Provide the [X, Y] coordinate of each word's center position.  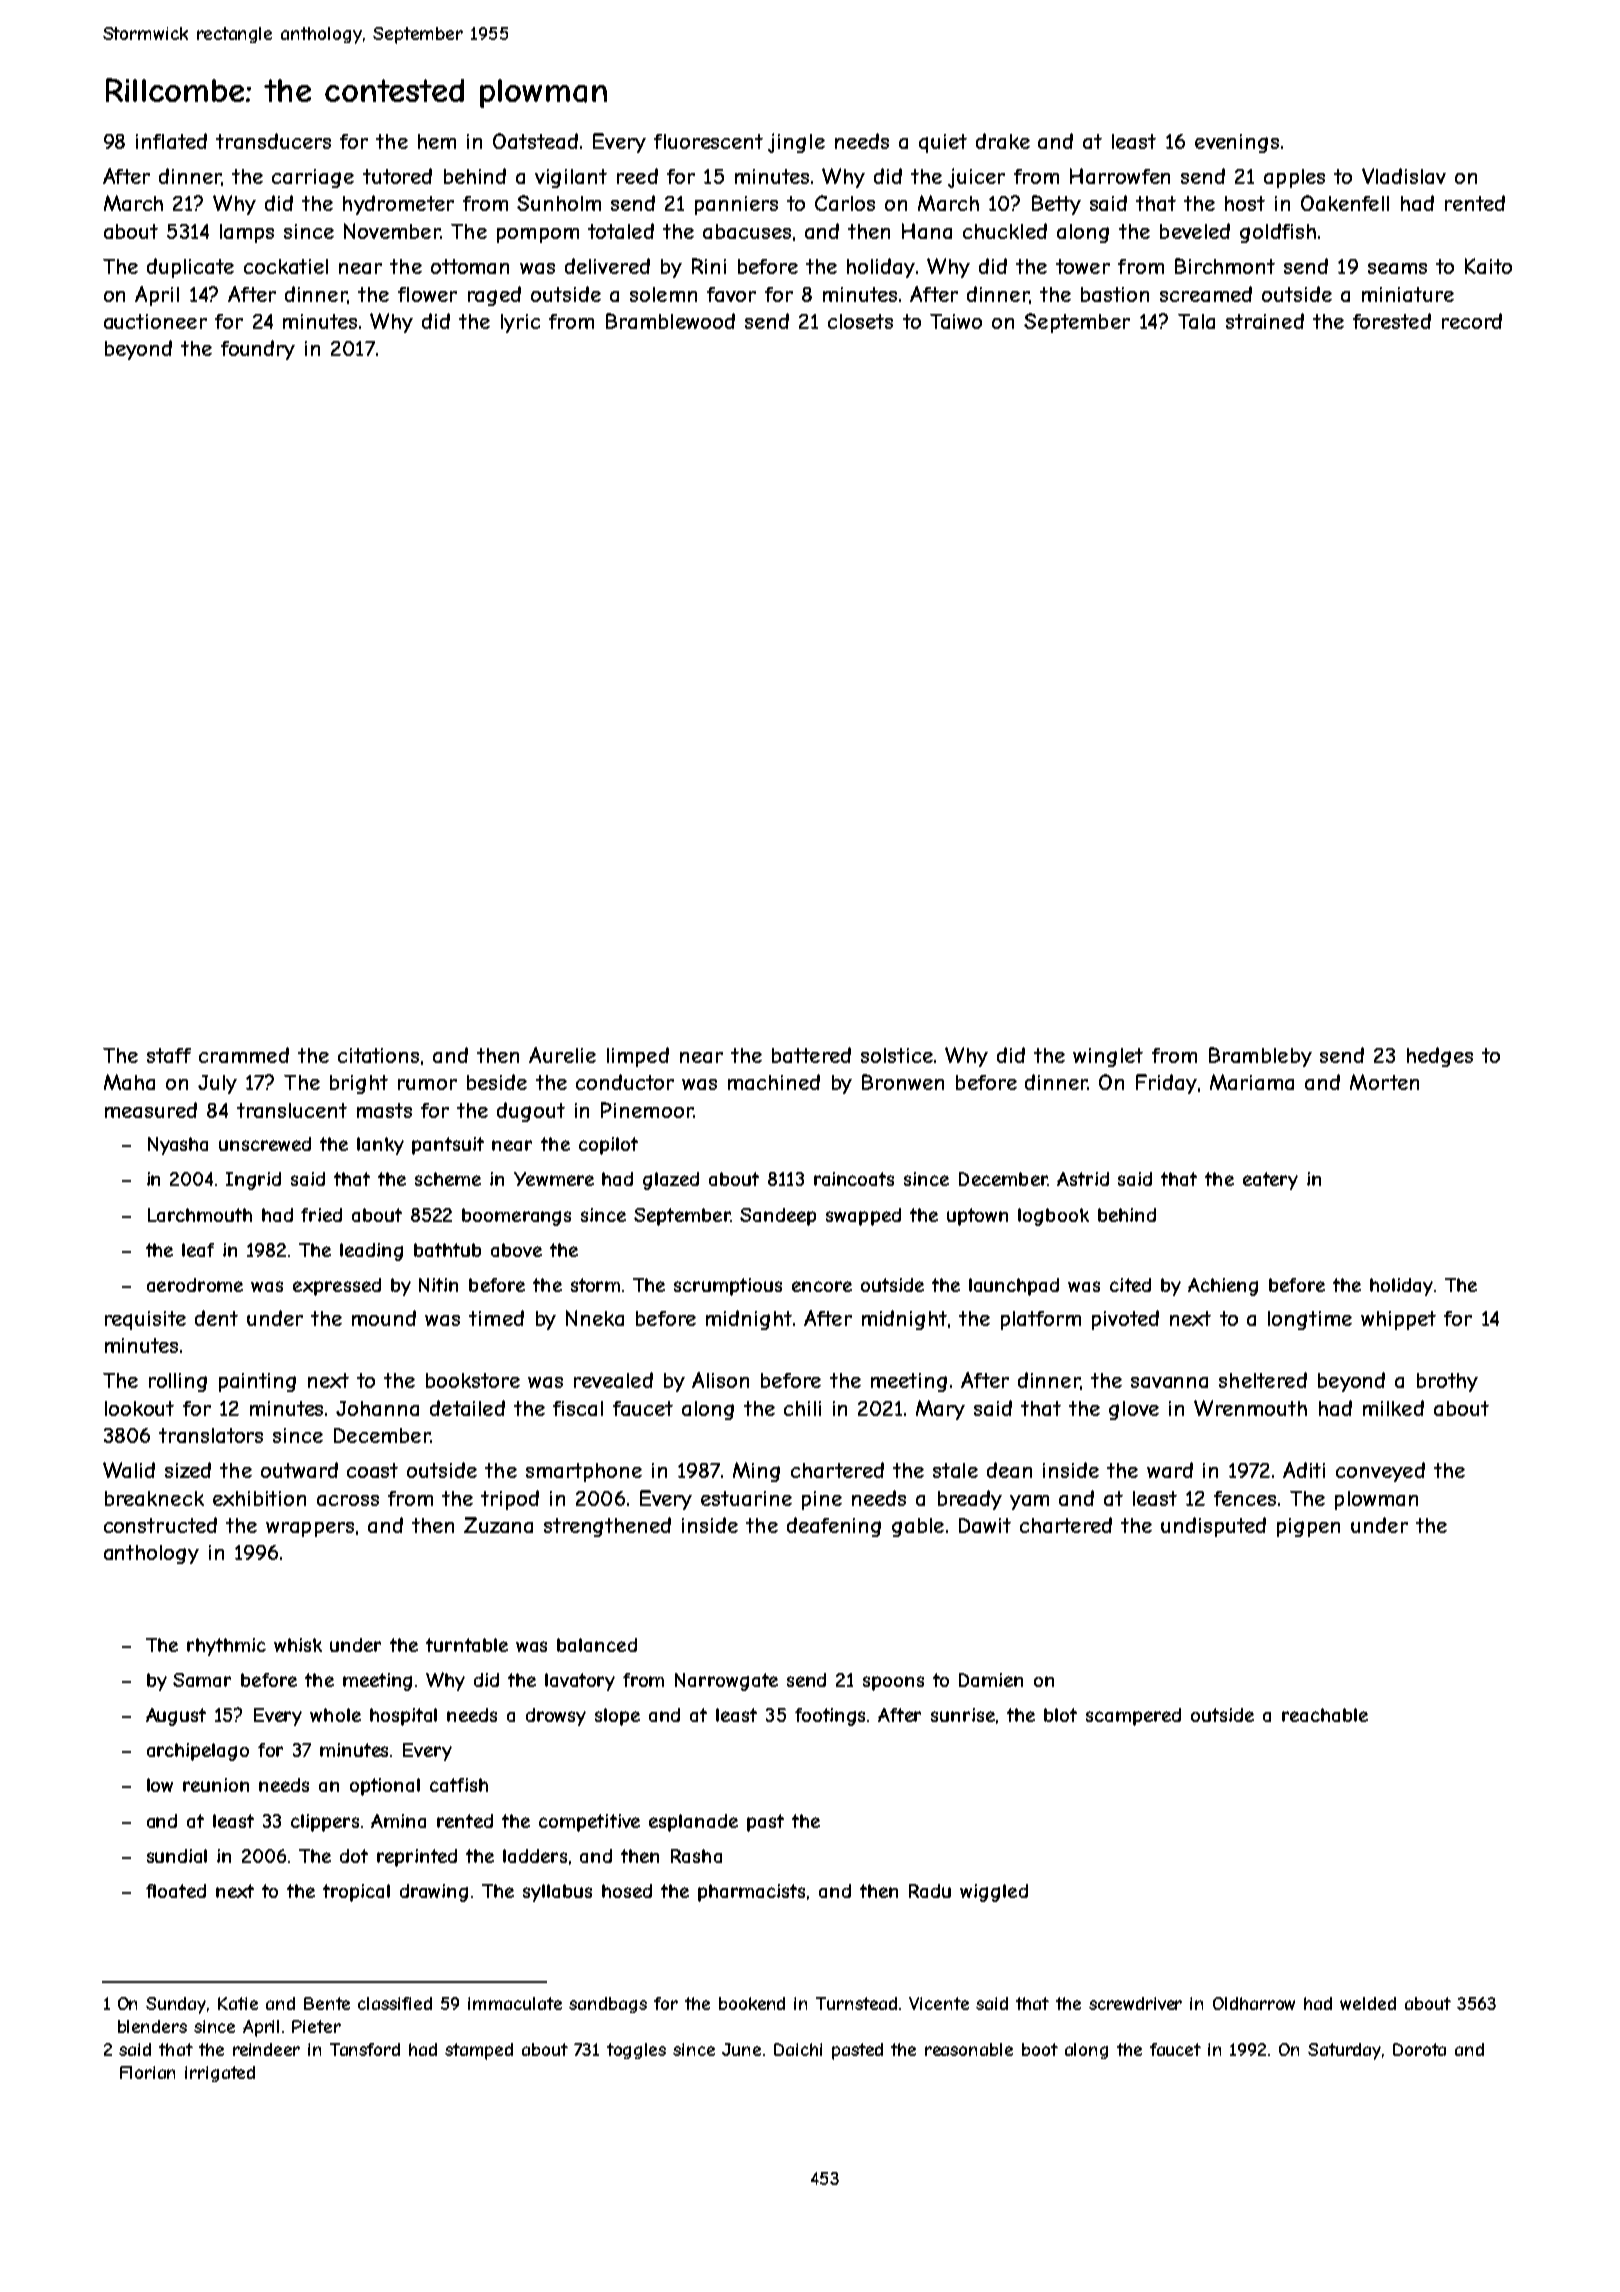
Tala [1196, 321]
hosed [627, 1891]
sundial [177, 1856]
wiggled [994, 1893]
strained [1265, 321]
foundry [258, 350]
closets [860, 321]
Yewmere [554, 1179]
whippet [1398, 1320]
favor [731, 294]
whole [335, 1715]
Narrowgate [726, 1682]
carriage [313, 178]
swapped [863, 1217]
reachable [1325, 1715]
